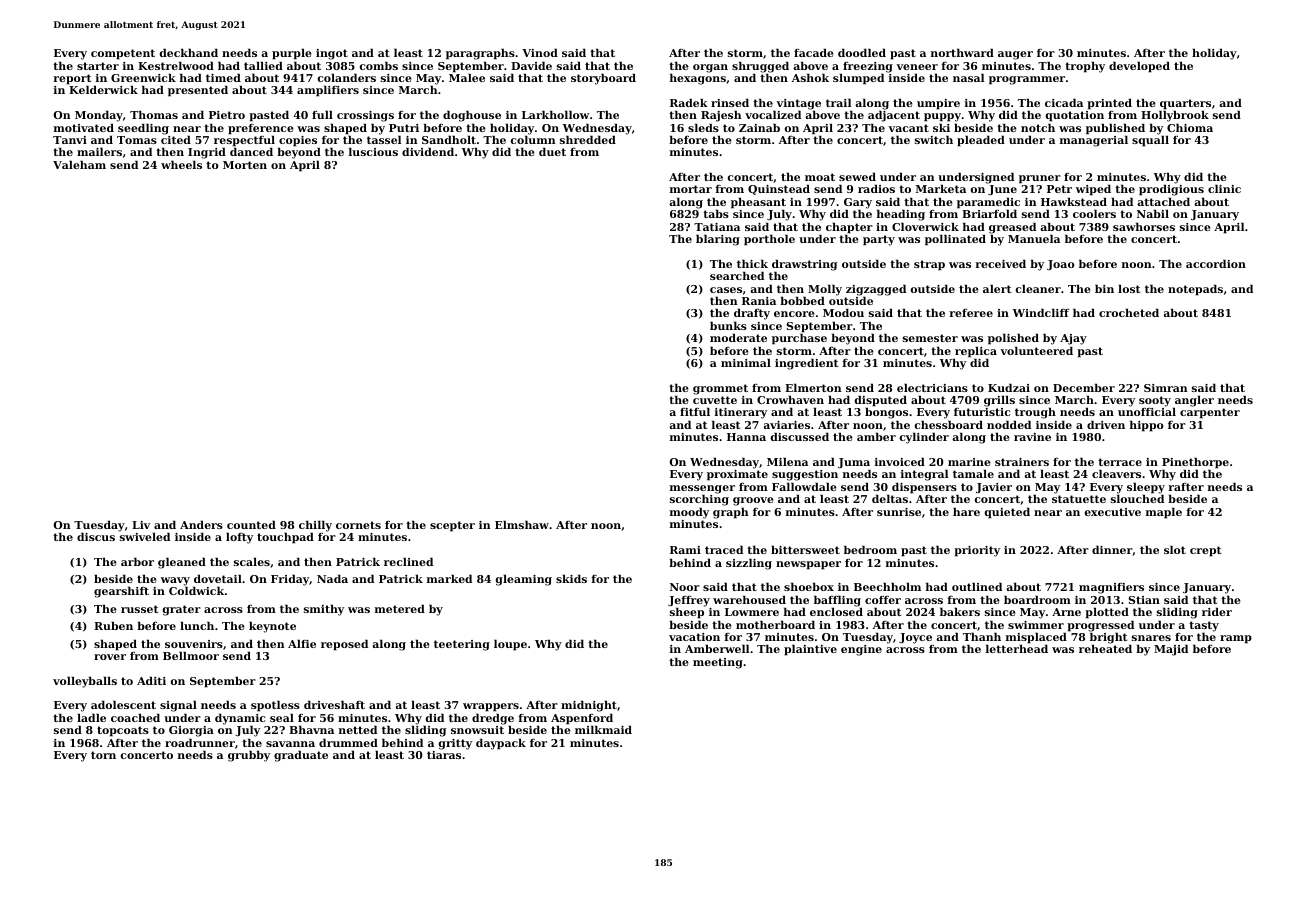  What do you see at coordinates (1094, 141) in the screenshot?
I see `managerial` at bounding box center [1094, 141].
